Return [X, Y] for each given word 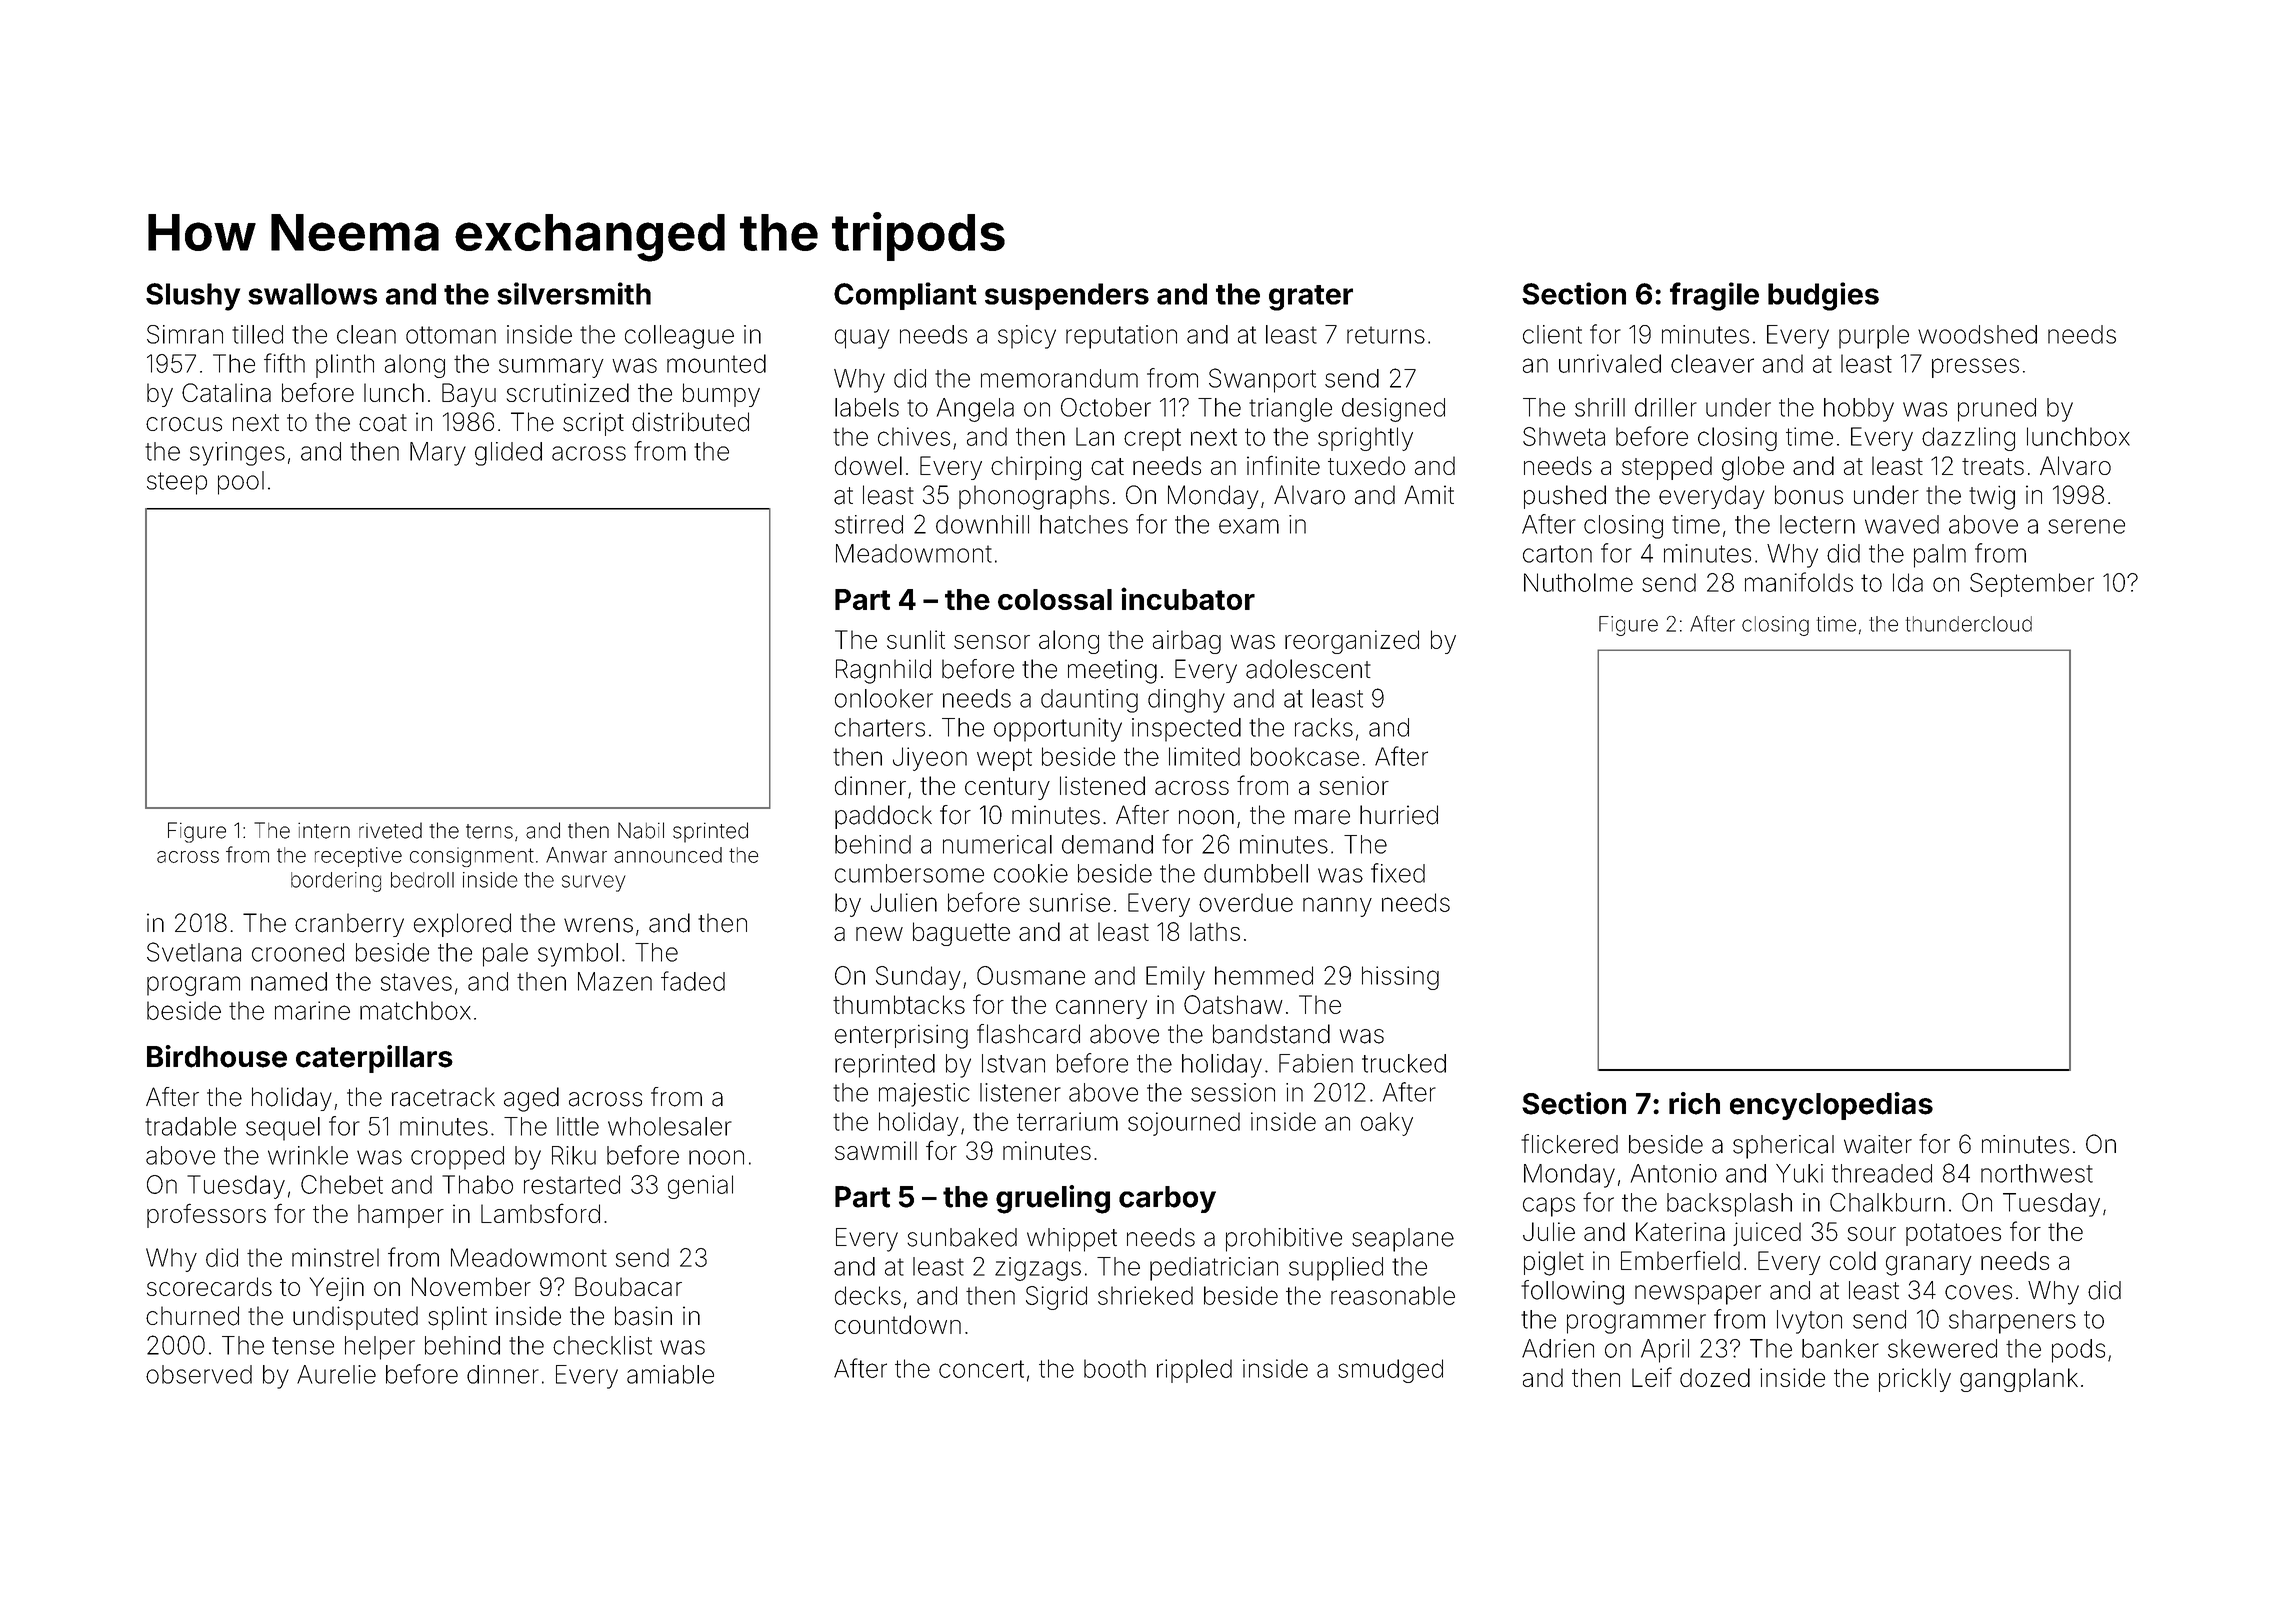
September [2032, 585]
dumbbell [1256, 873]
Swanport [1262, 380]
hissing [1400, 978]
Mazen [615, 981]
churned [192, 1316]
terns [489, 831]
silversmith [574, 293]
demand [1107, 844]
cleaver [1712, 363]
